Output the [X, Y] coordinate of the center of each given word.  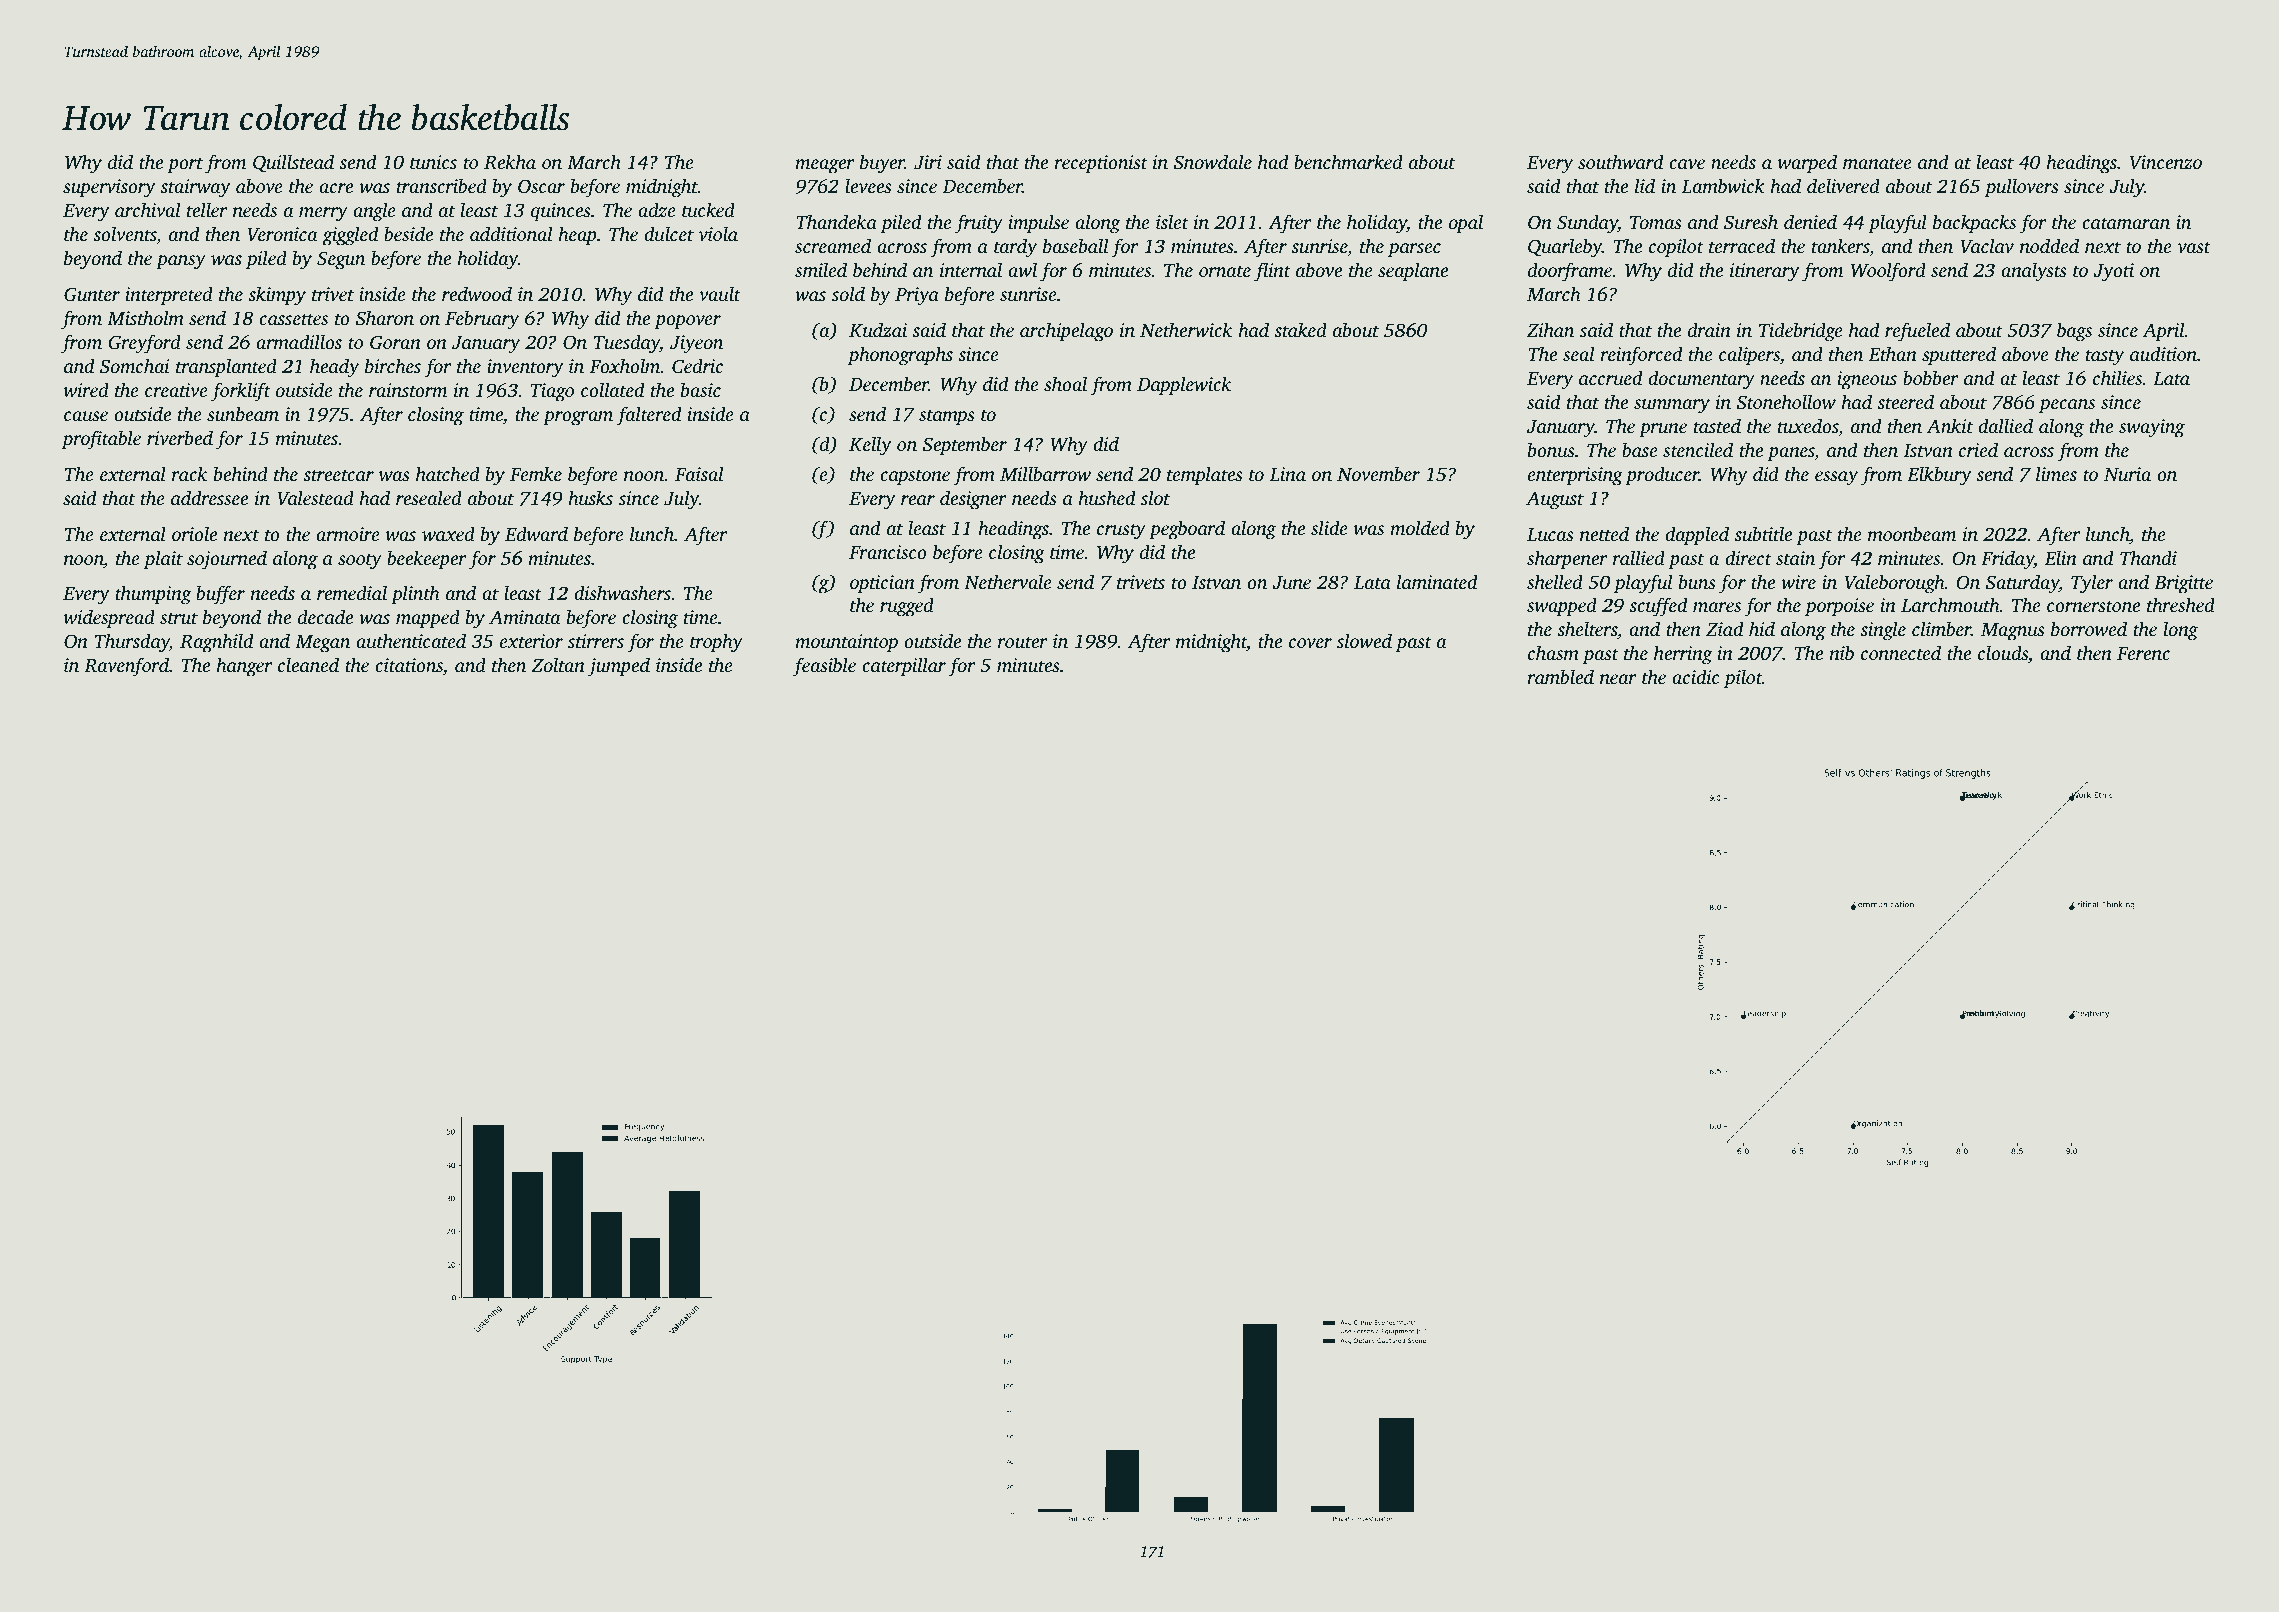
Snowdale [1213, 162]
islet [1172, 221]
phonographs [900, 356]
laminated [1437, 581]
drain [1709, 329]
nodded [2049, 245]
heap [577, 236]
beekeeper [427, 560]
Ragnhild [216, 643]
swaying [2152, 428]
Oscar [541, 186]
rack [189, 473]
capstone [915, 477]
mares [1717, 607]
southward [1620, 162]
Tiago [552, 392]
